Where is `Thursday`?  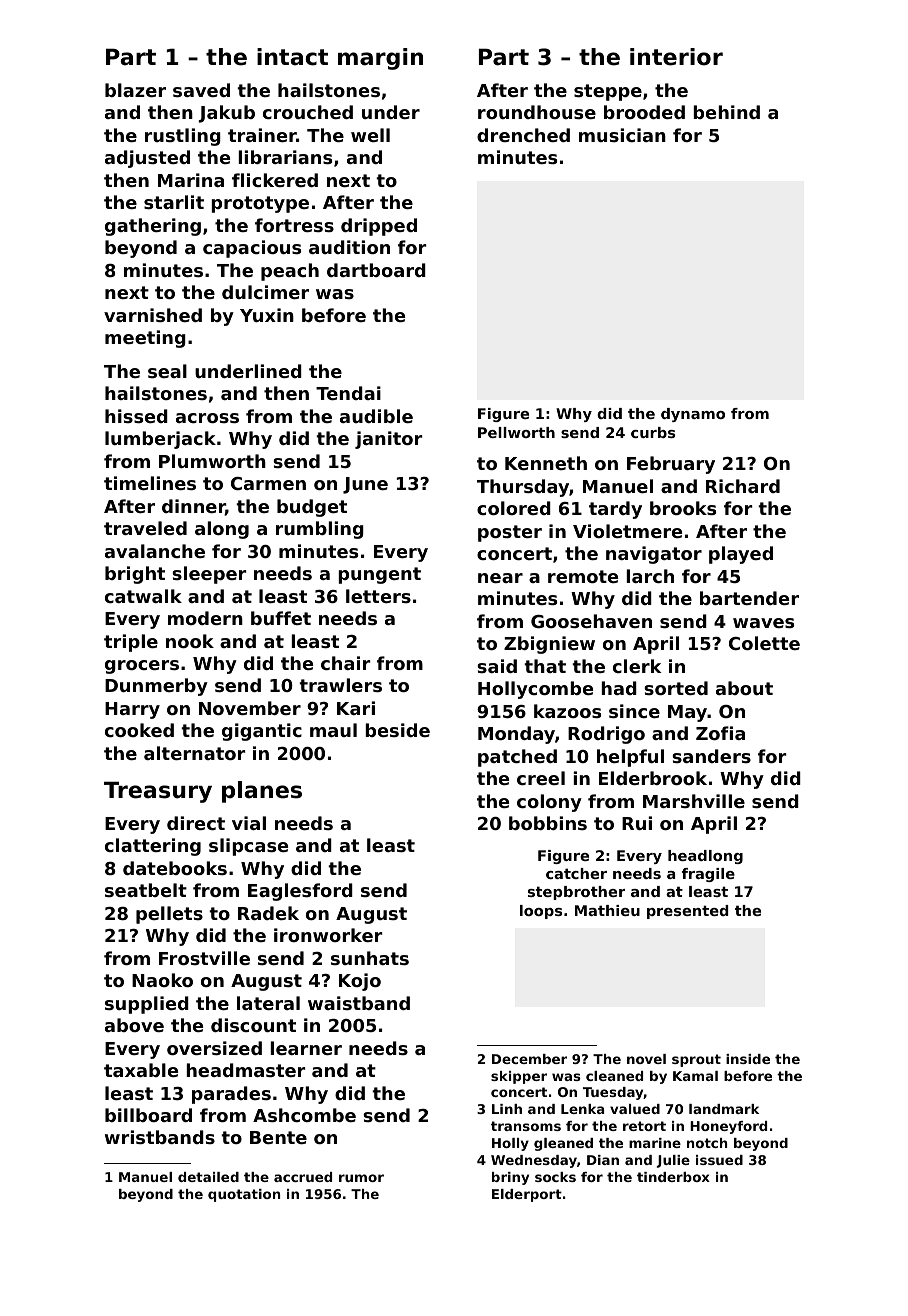 Thursday is located at coordinates (523, 488).
